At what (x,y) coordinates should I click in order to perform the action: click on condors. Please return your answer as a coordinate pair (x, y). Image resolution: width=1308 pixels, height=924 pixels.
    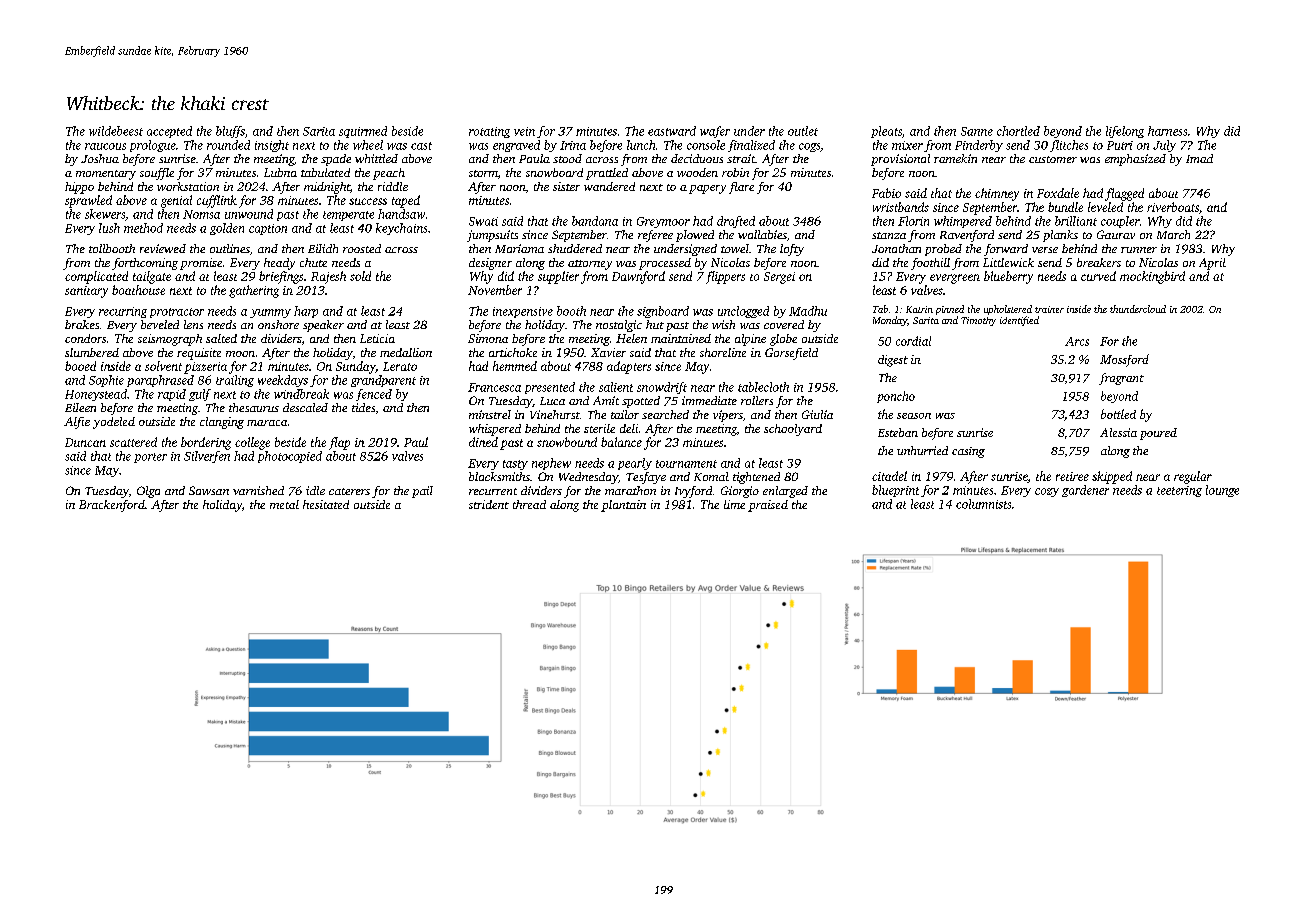
    Looking at the image, I should click on (85, 338).
